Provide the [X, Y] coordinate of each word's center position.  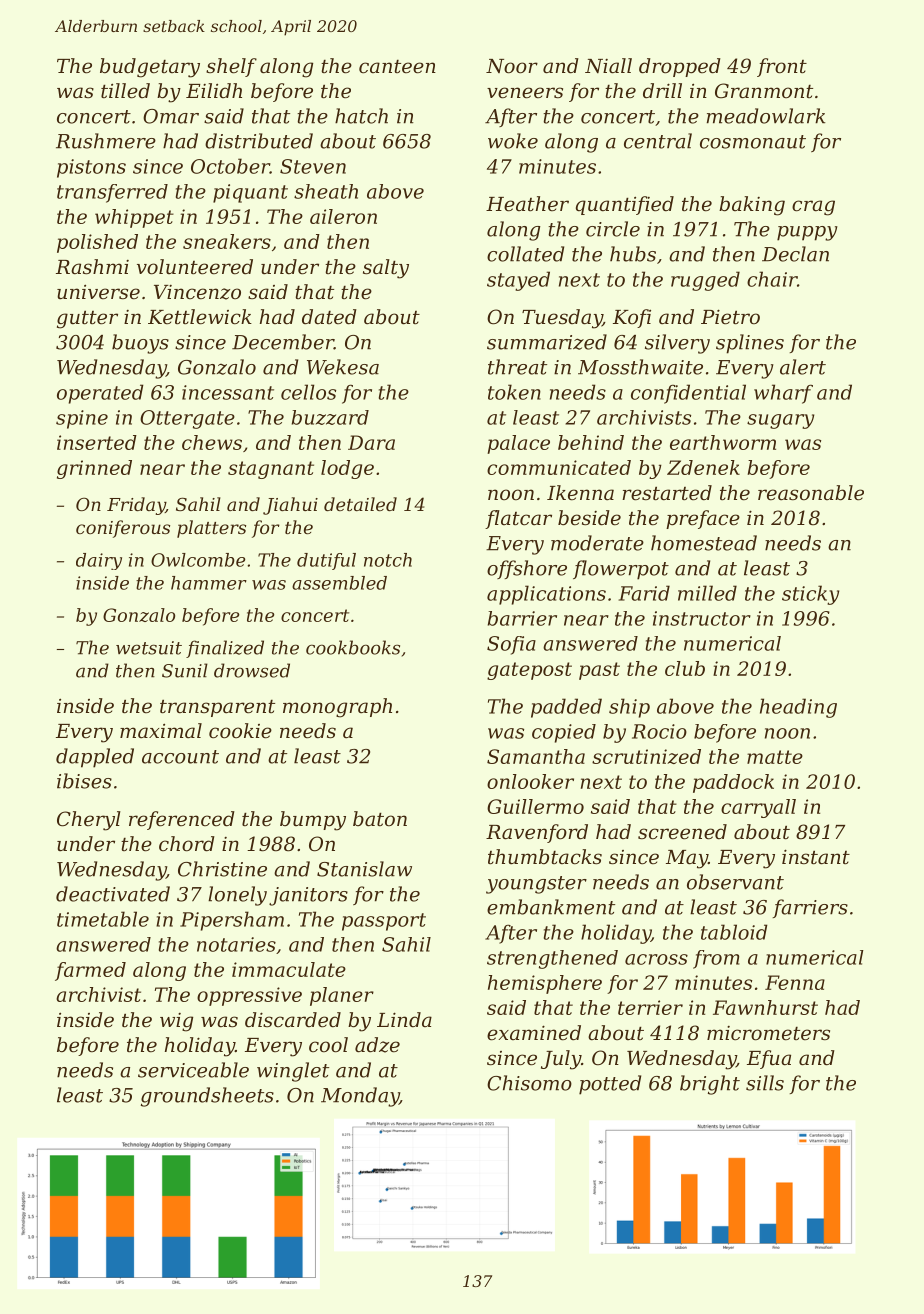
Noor [512, 66]
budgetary [150, 68]
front [782, 67]
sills [765, 1083]
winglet [293, 1072]
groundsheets [207, 1097]
